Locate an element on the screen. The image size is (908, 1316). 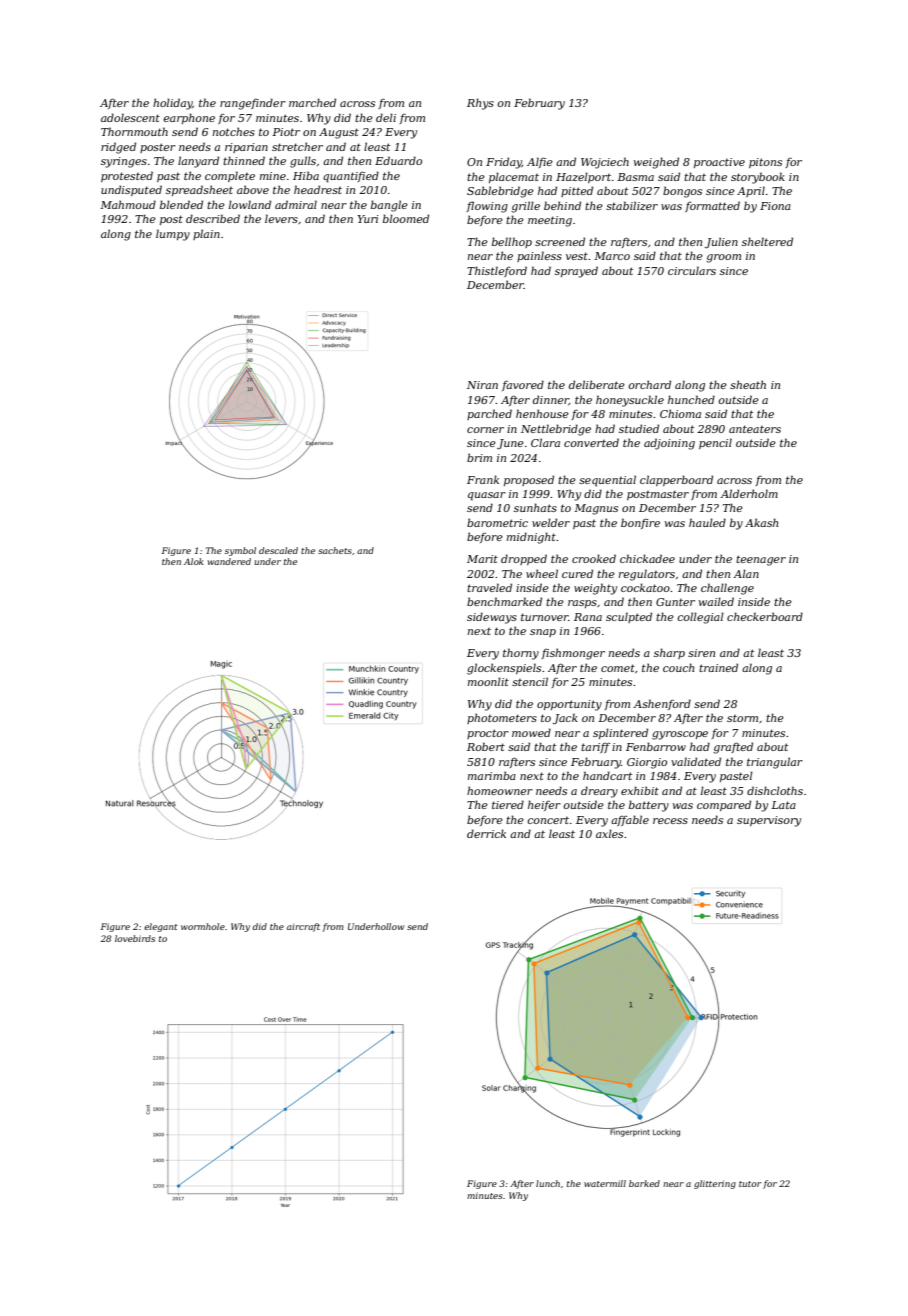
checkerboard is located at coordinates (765, 616).
